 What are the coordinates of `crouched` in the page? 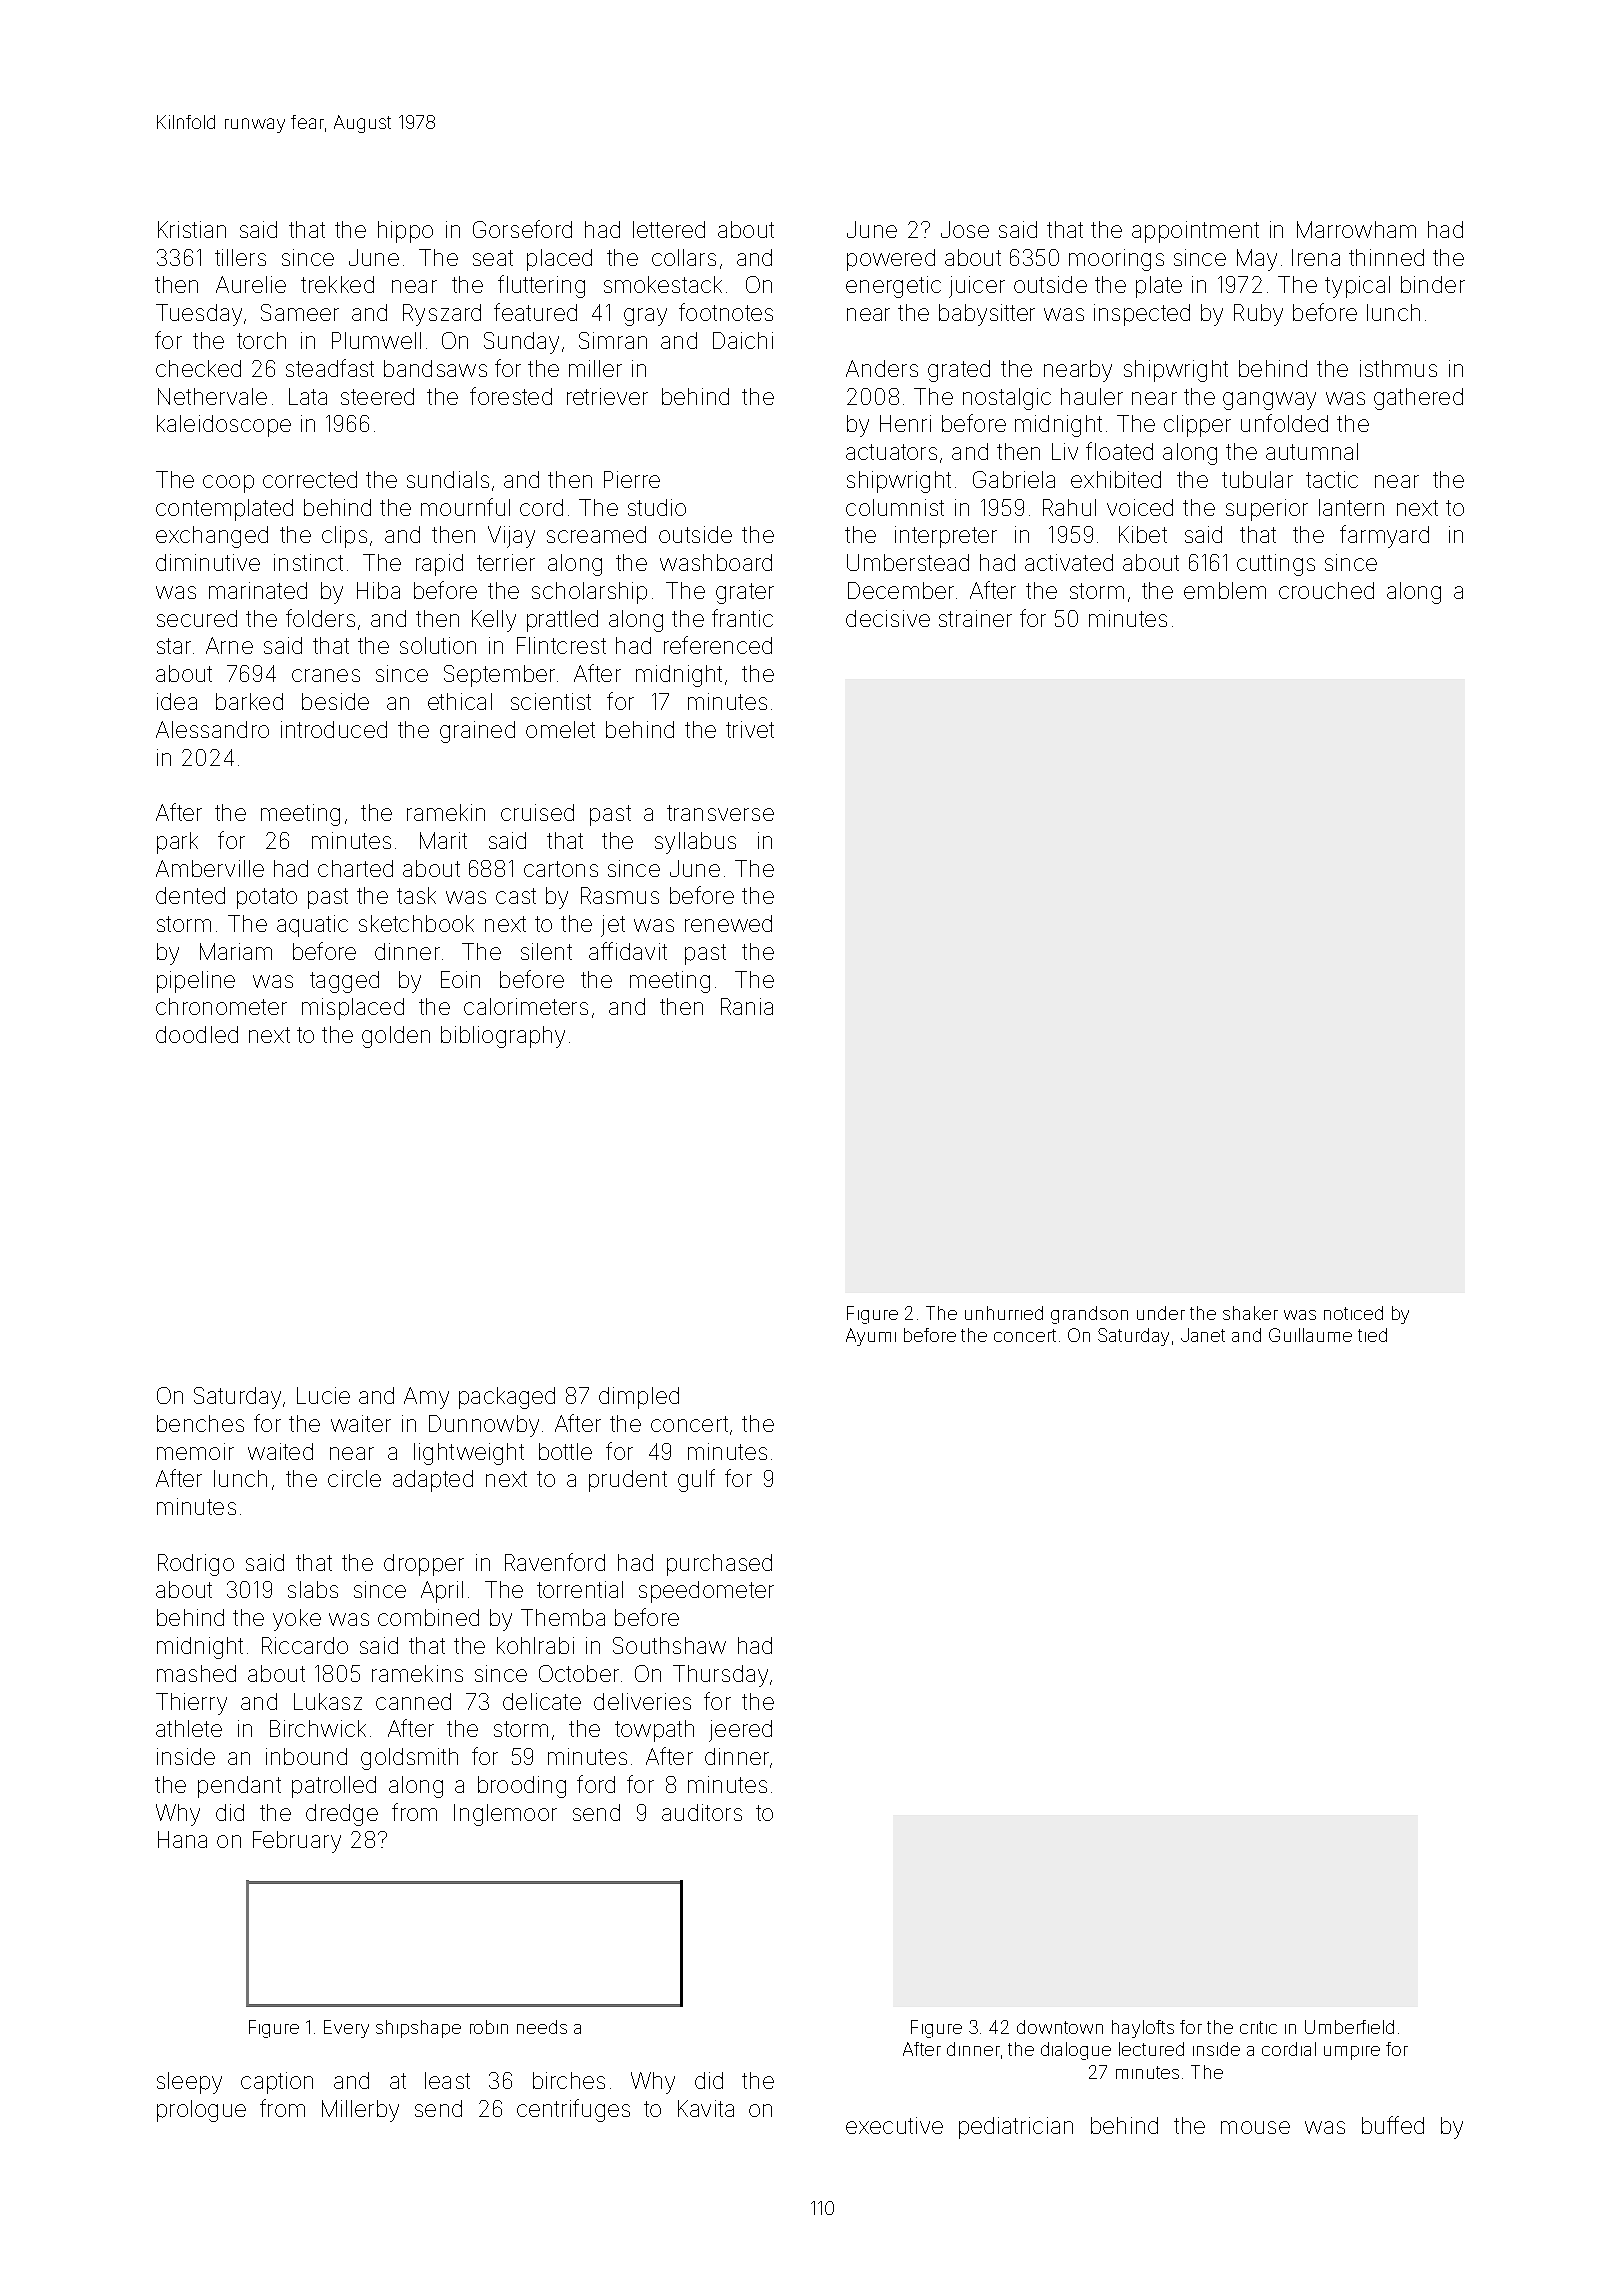 It's located at (1326, 590).
